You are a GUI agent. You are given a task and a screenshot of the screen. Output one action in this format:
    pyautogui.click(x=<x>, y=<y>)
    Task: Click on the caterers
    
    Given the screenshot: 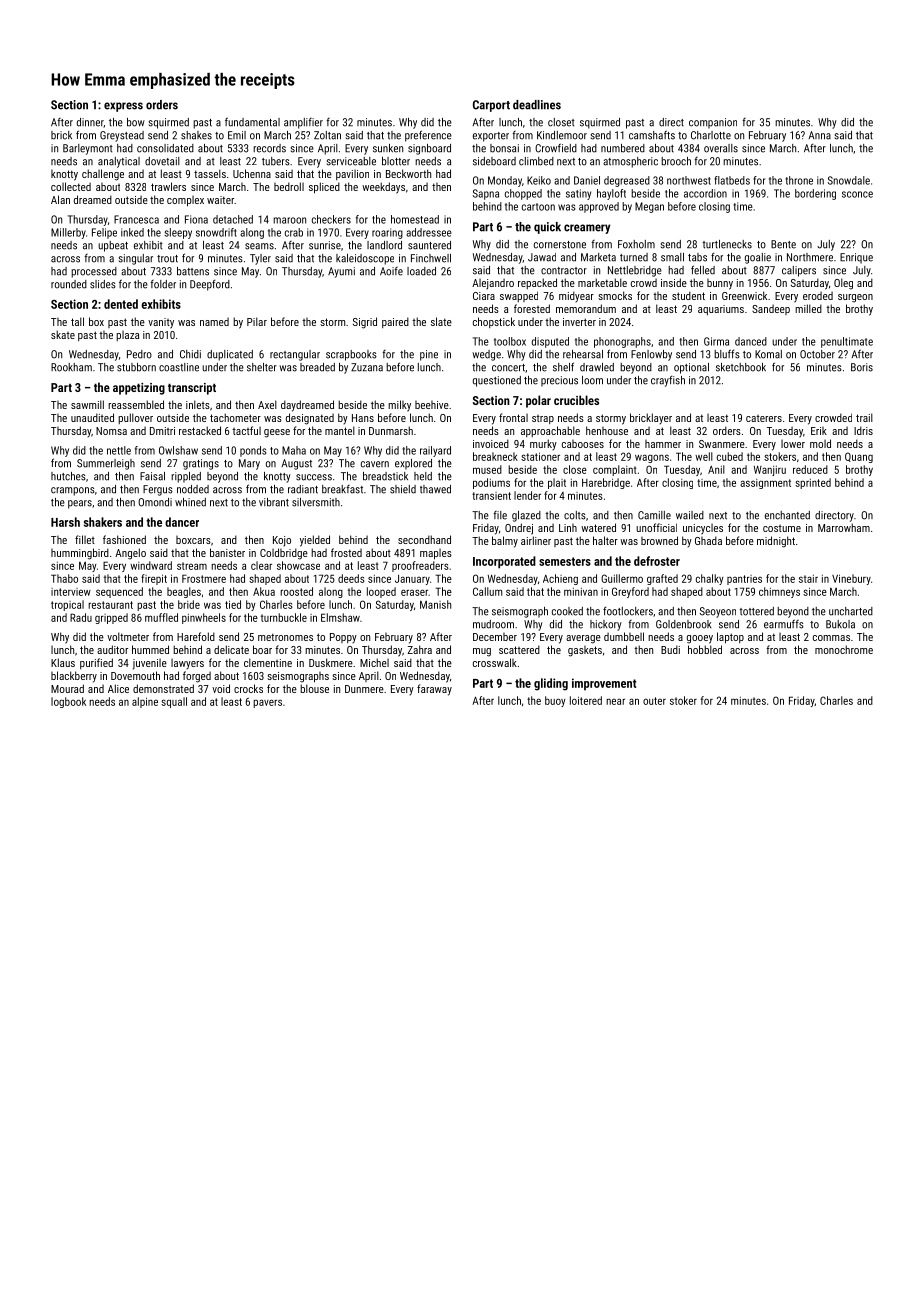 What is the action you would take?
    pyautogui.click(x=764, y=418)
